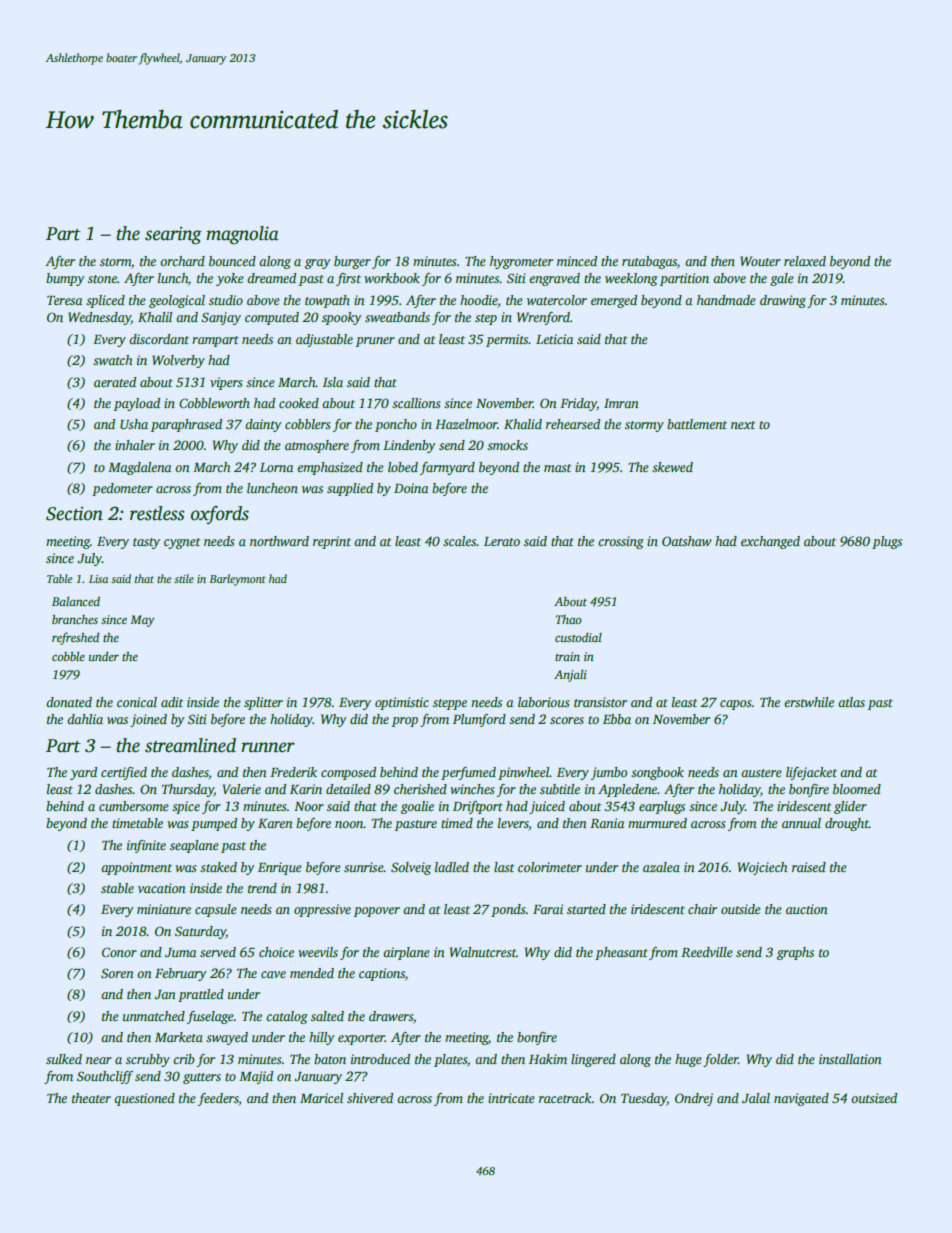  Describe the element at coordinates (220, 515) in the screenshot. I see `oxfords` at that location.
